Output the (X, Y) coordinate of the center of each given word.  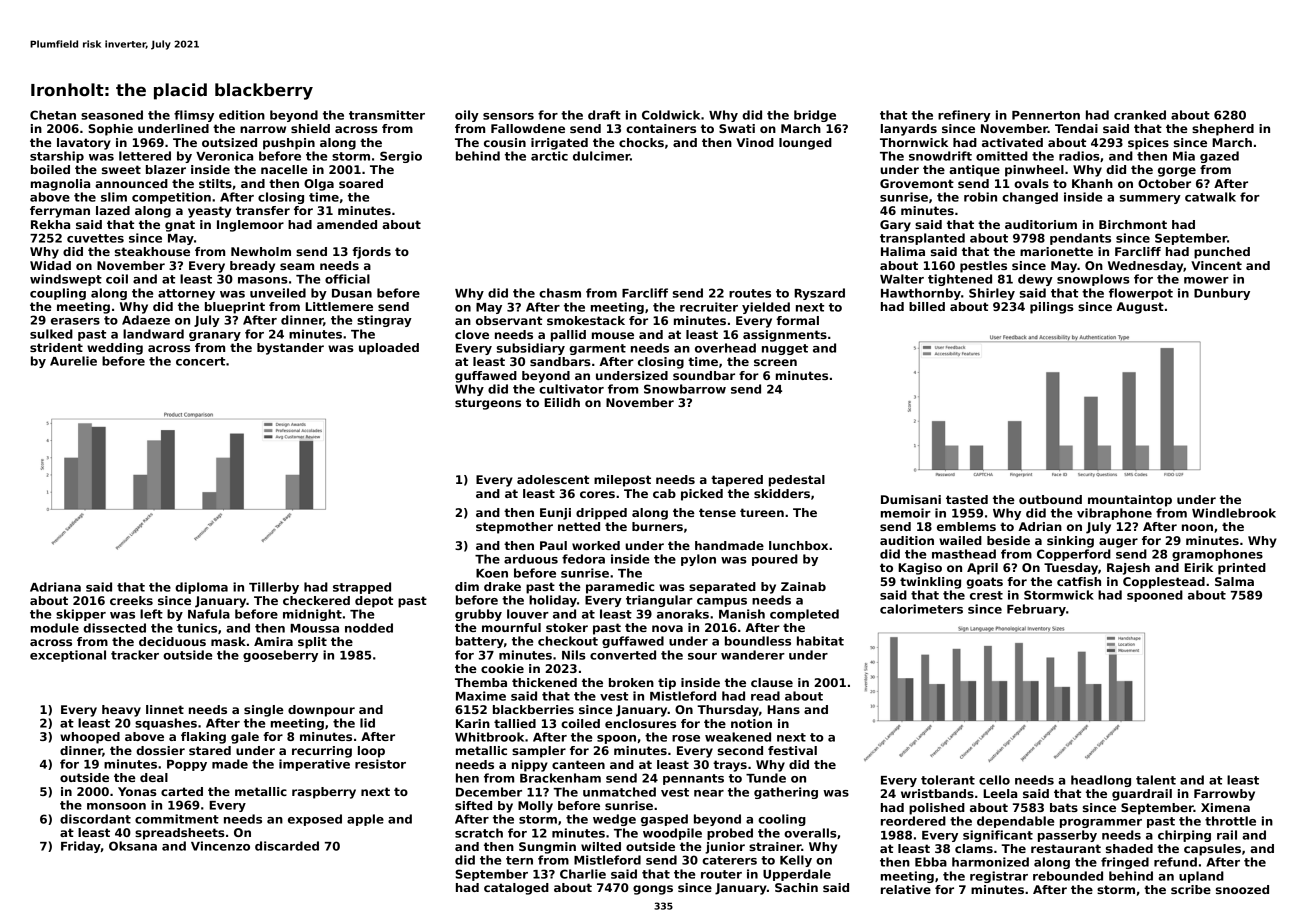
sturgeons (488, 404)
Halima (903, 251)
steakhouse (152, 251)
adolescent (553, 479)
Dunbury (1222, 294)
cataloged (516, 889)
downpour (321, 711)
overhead (725, 348)
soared (361, 183)
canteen (578, 764)
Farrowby (1224, 795)
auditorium (1041, 224)
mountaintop (1130, 501)
